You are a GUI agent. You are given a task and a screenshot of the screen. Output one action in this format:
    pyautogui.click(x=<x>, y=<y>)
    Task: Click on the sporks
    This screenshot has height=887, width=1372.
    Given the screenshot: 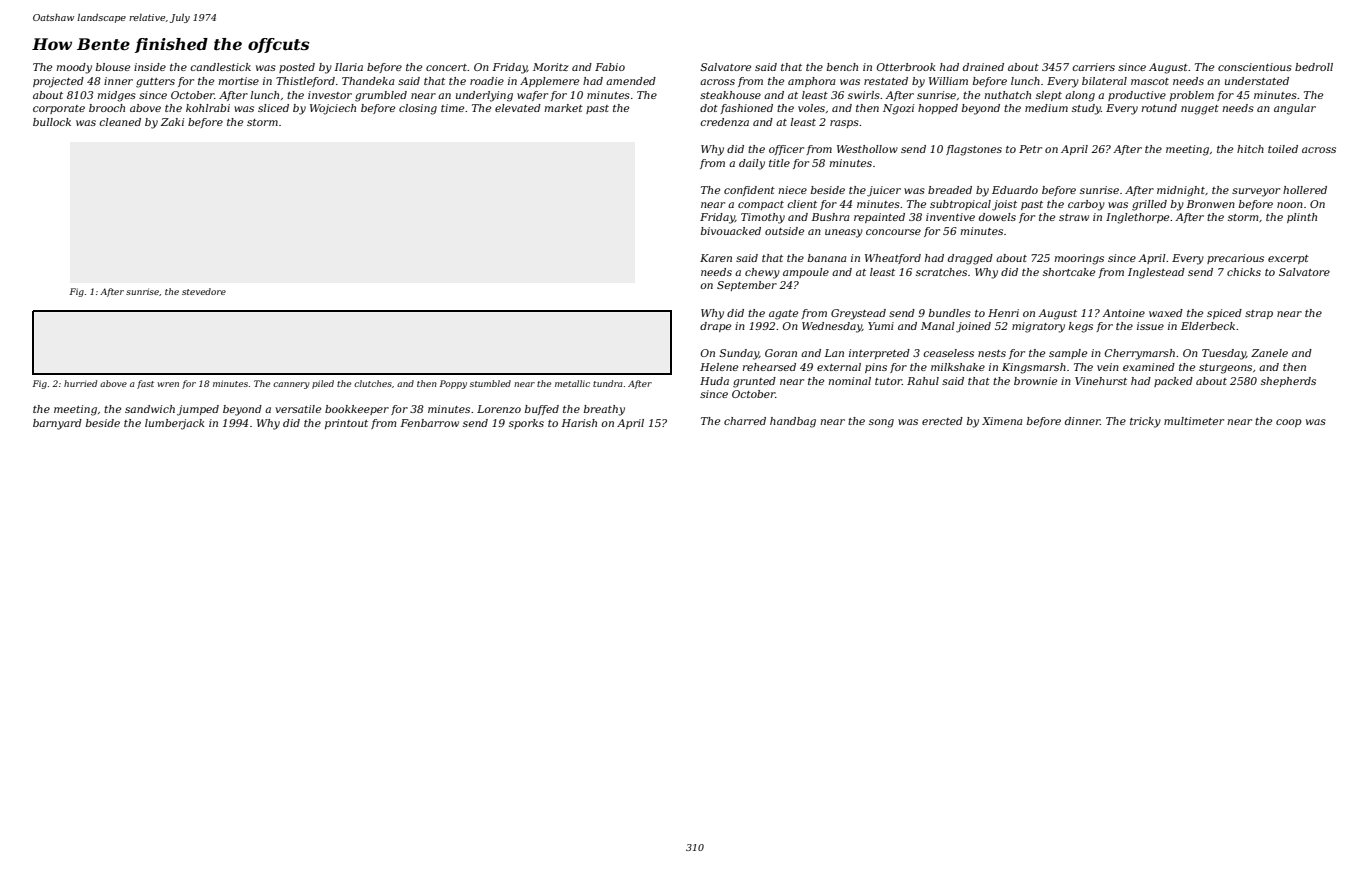 What is the action you would take?
    pyautogui.click(x=526, y=424)
